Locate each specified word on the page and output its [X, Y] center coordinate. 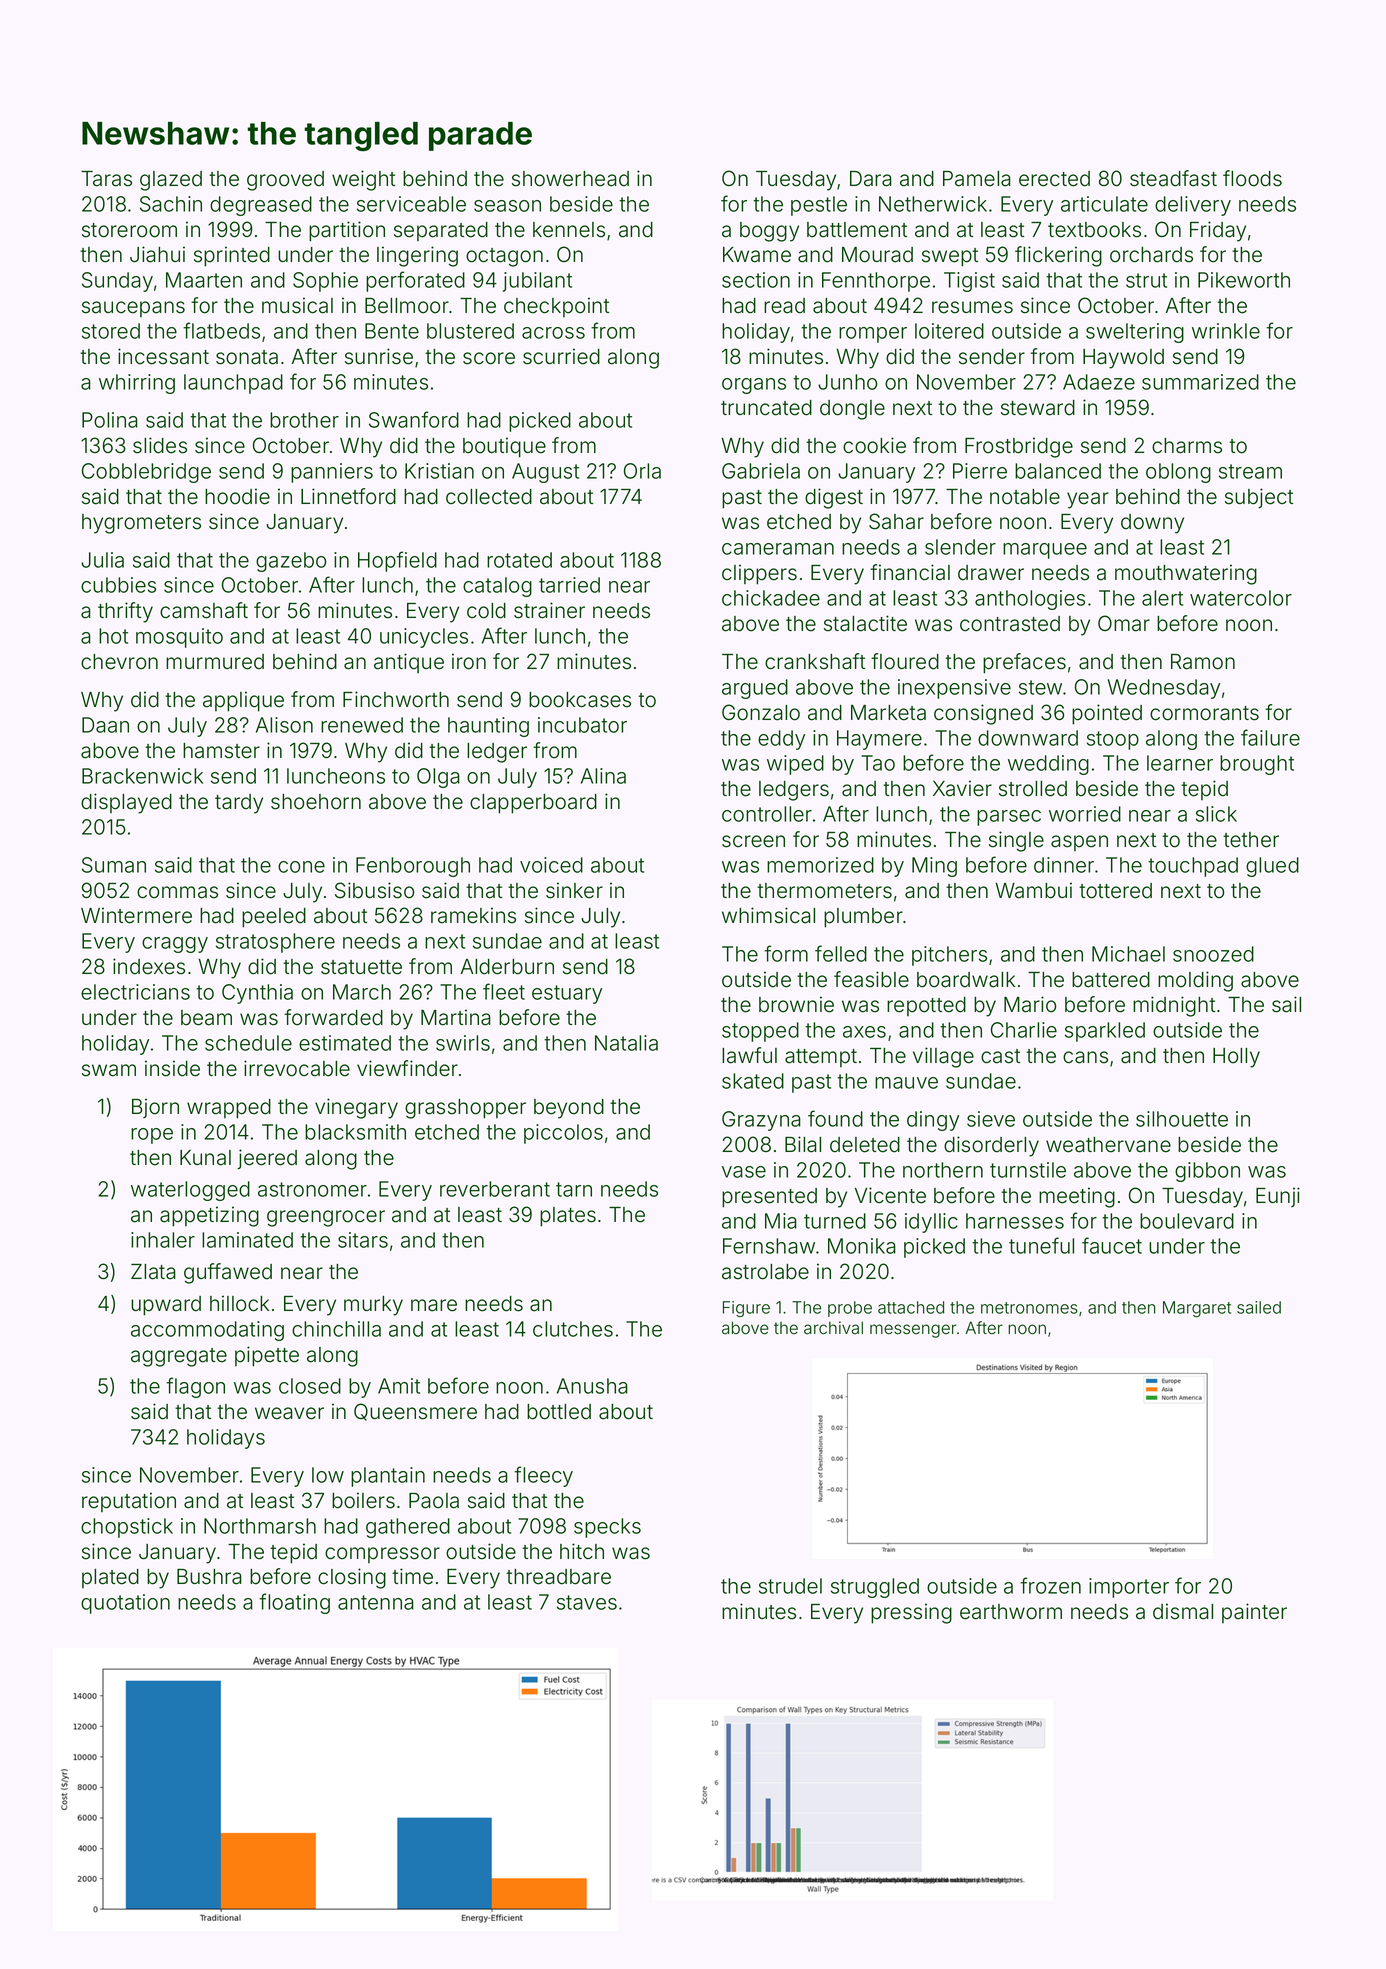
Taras [106, 179]
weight [363, 180]
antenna [376, 1602]
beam [206, 1018]
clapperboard [533, 804]
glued [1272, 867]
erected [1054, 179]
